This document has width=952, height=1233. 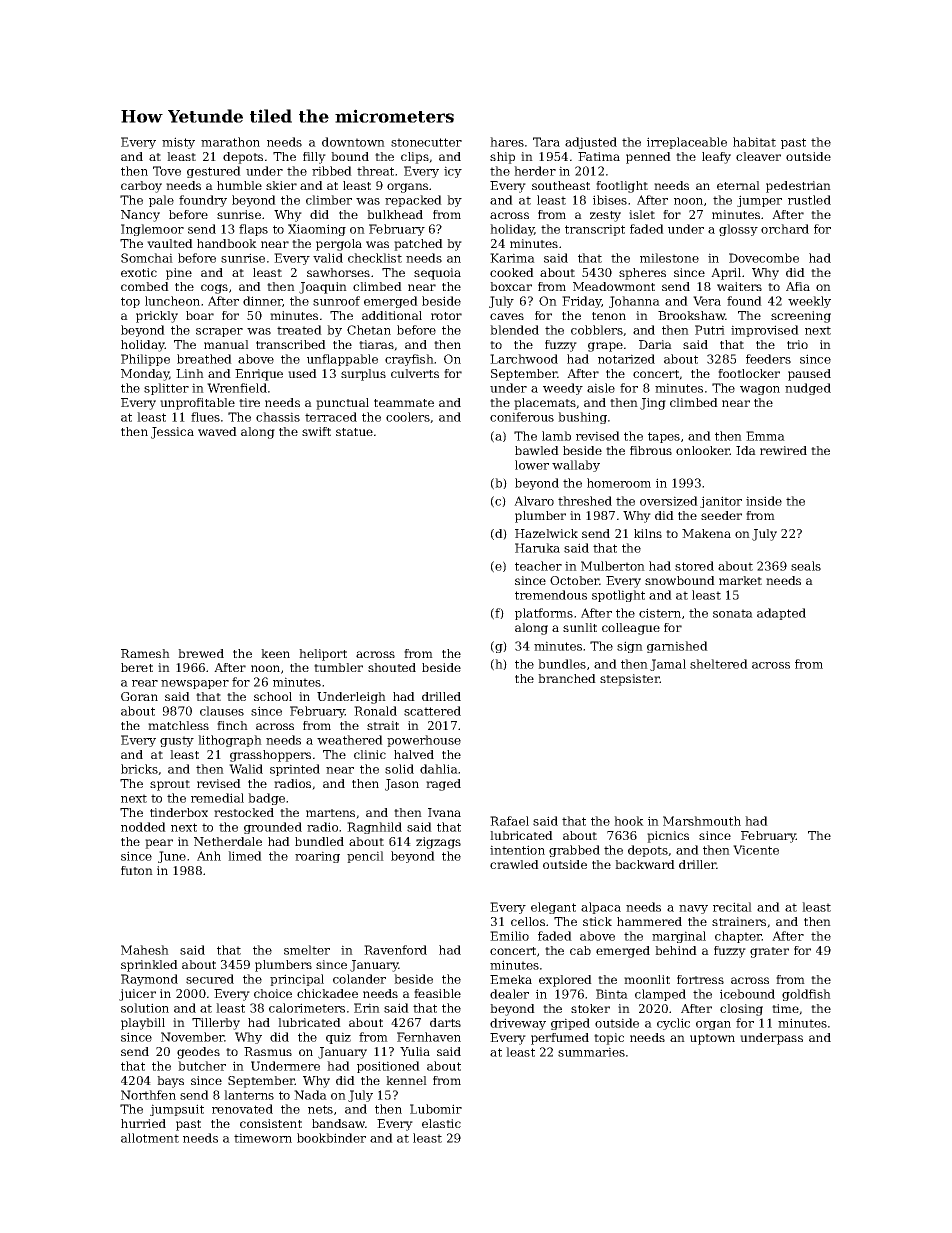 What do you see at coordinates (580, 950) in the document?
I see `cab` at bounding box center [580, 950].
